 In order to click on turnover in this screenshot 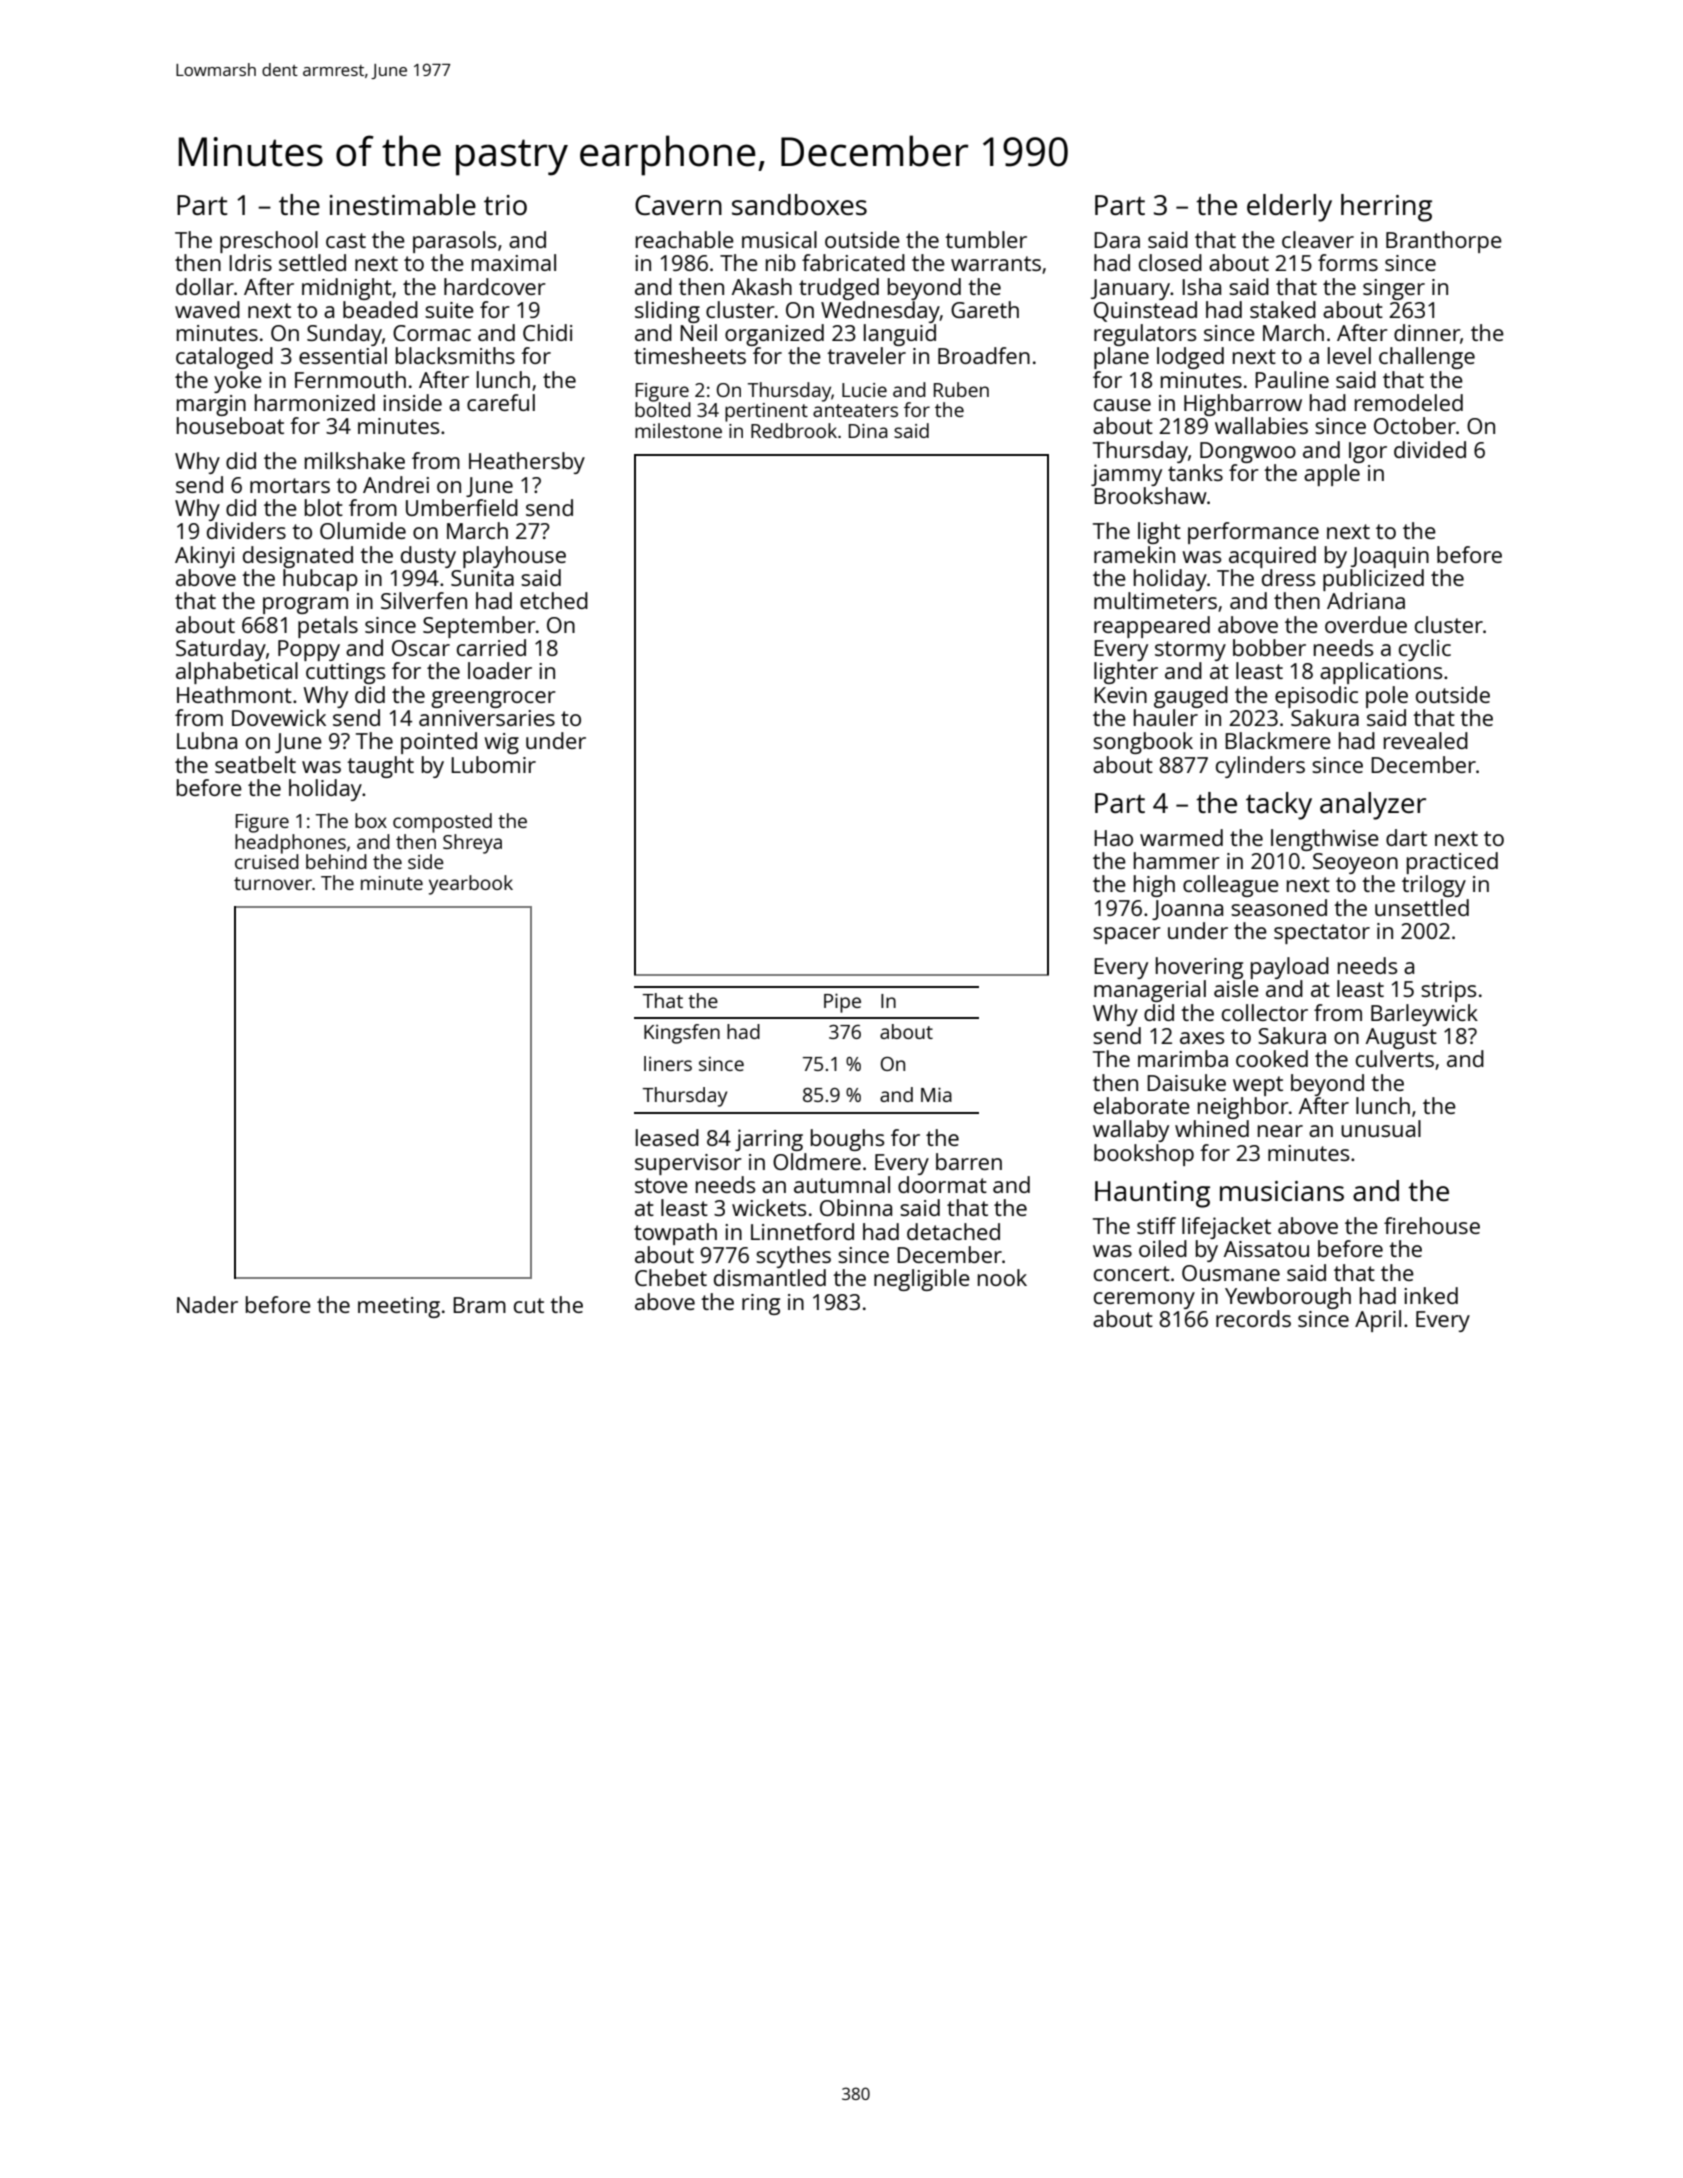, I will do `click(273, 883)`.
